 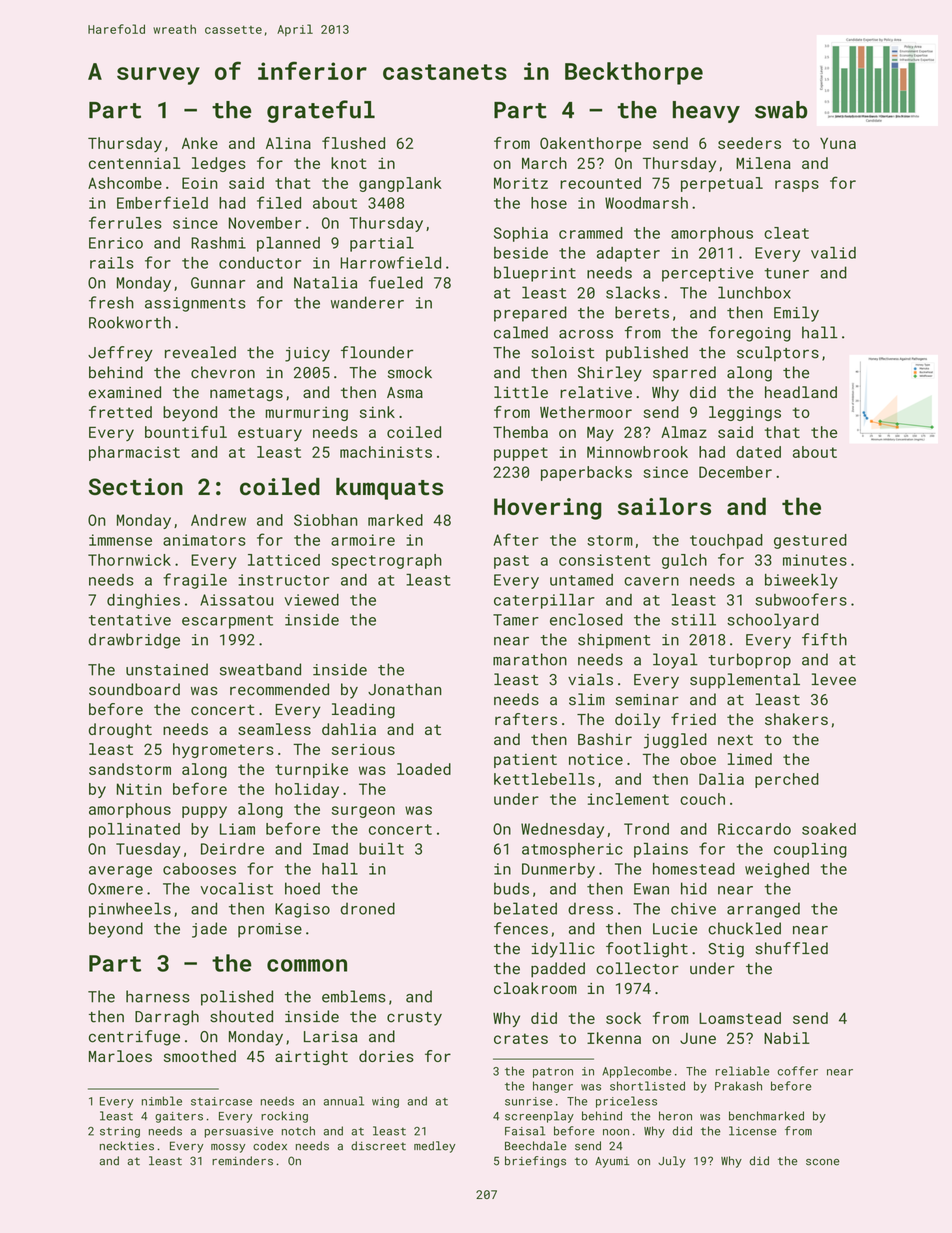 What do you see at coordinates (321, 111) in the screenshot?
I see `grateful` at bounding box center [321, 111].
